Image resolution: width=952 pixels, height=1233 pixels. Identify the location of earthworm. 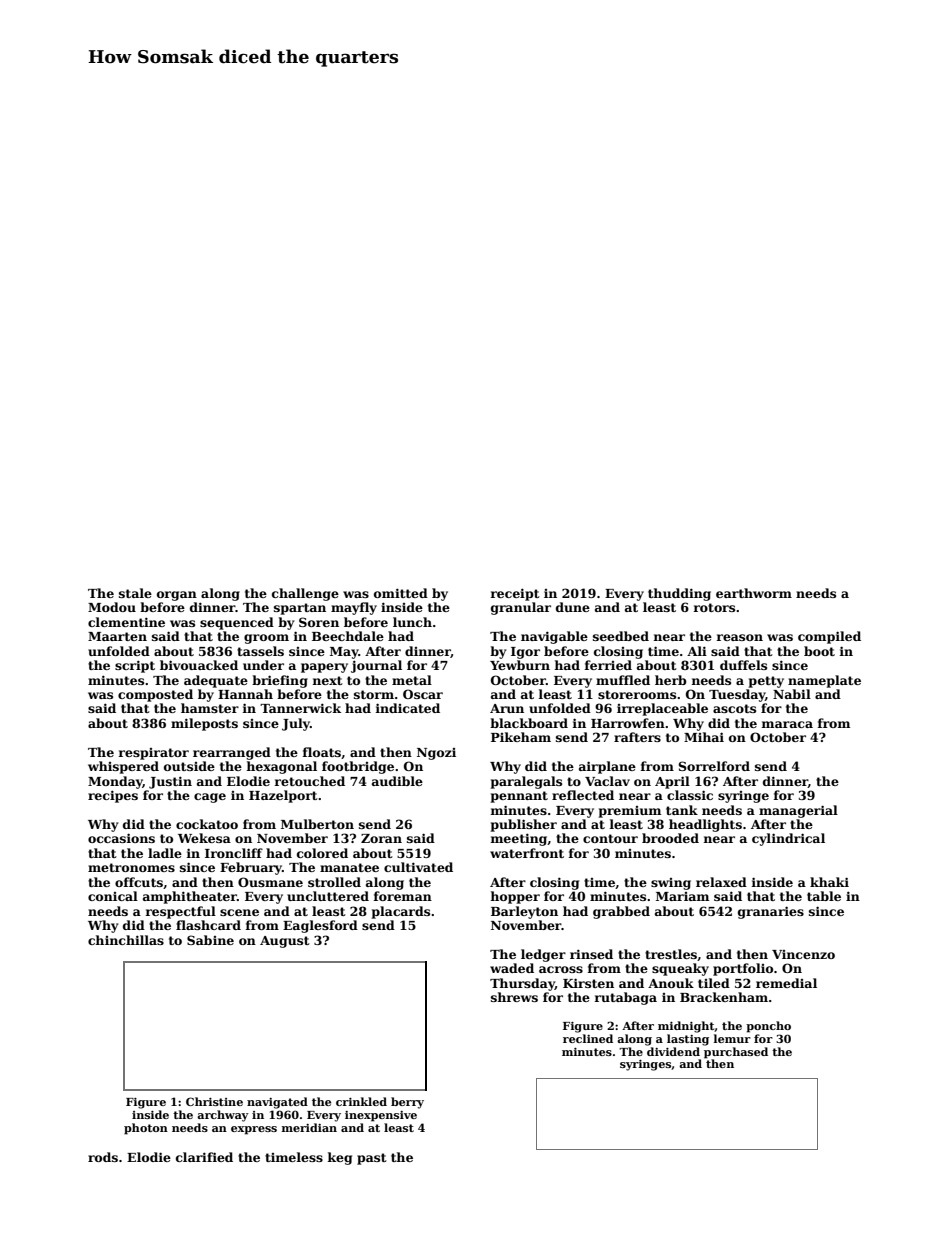
(754, 593).
